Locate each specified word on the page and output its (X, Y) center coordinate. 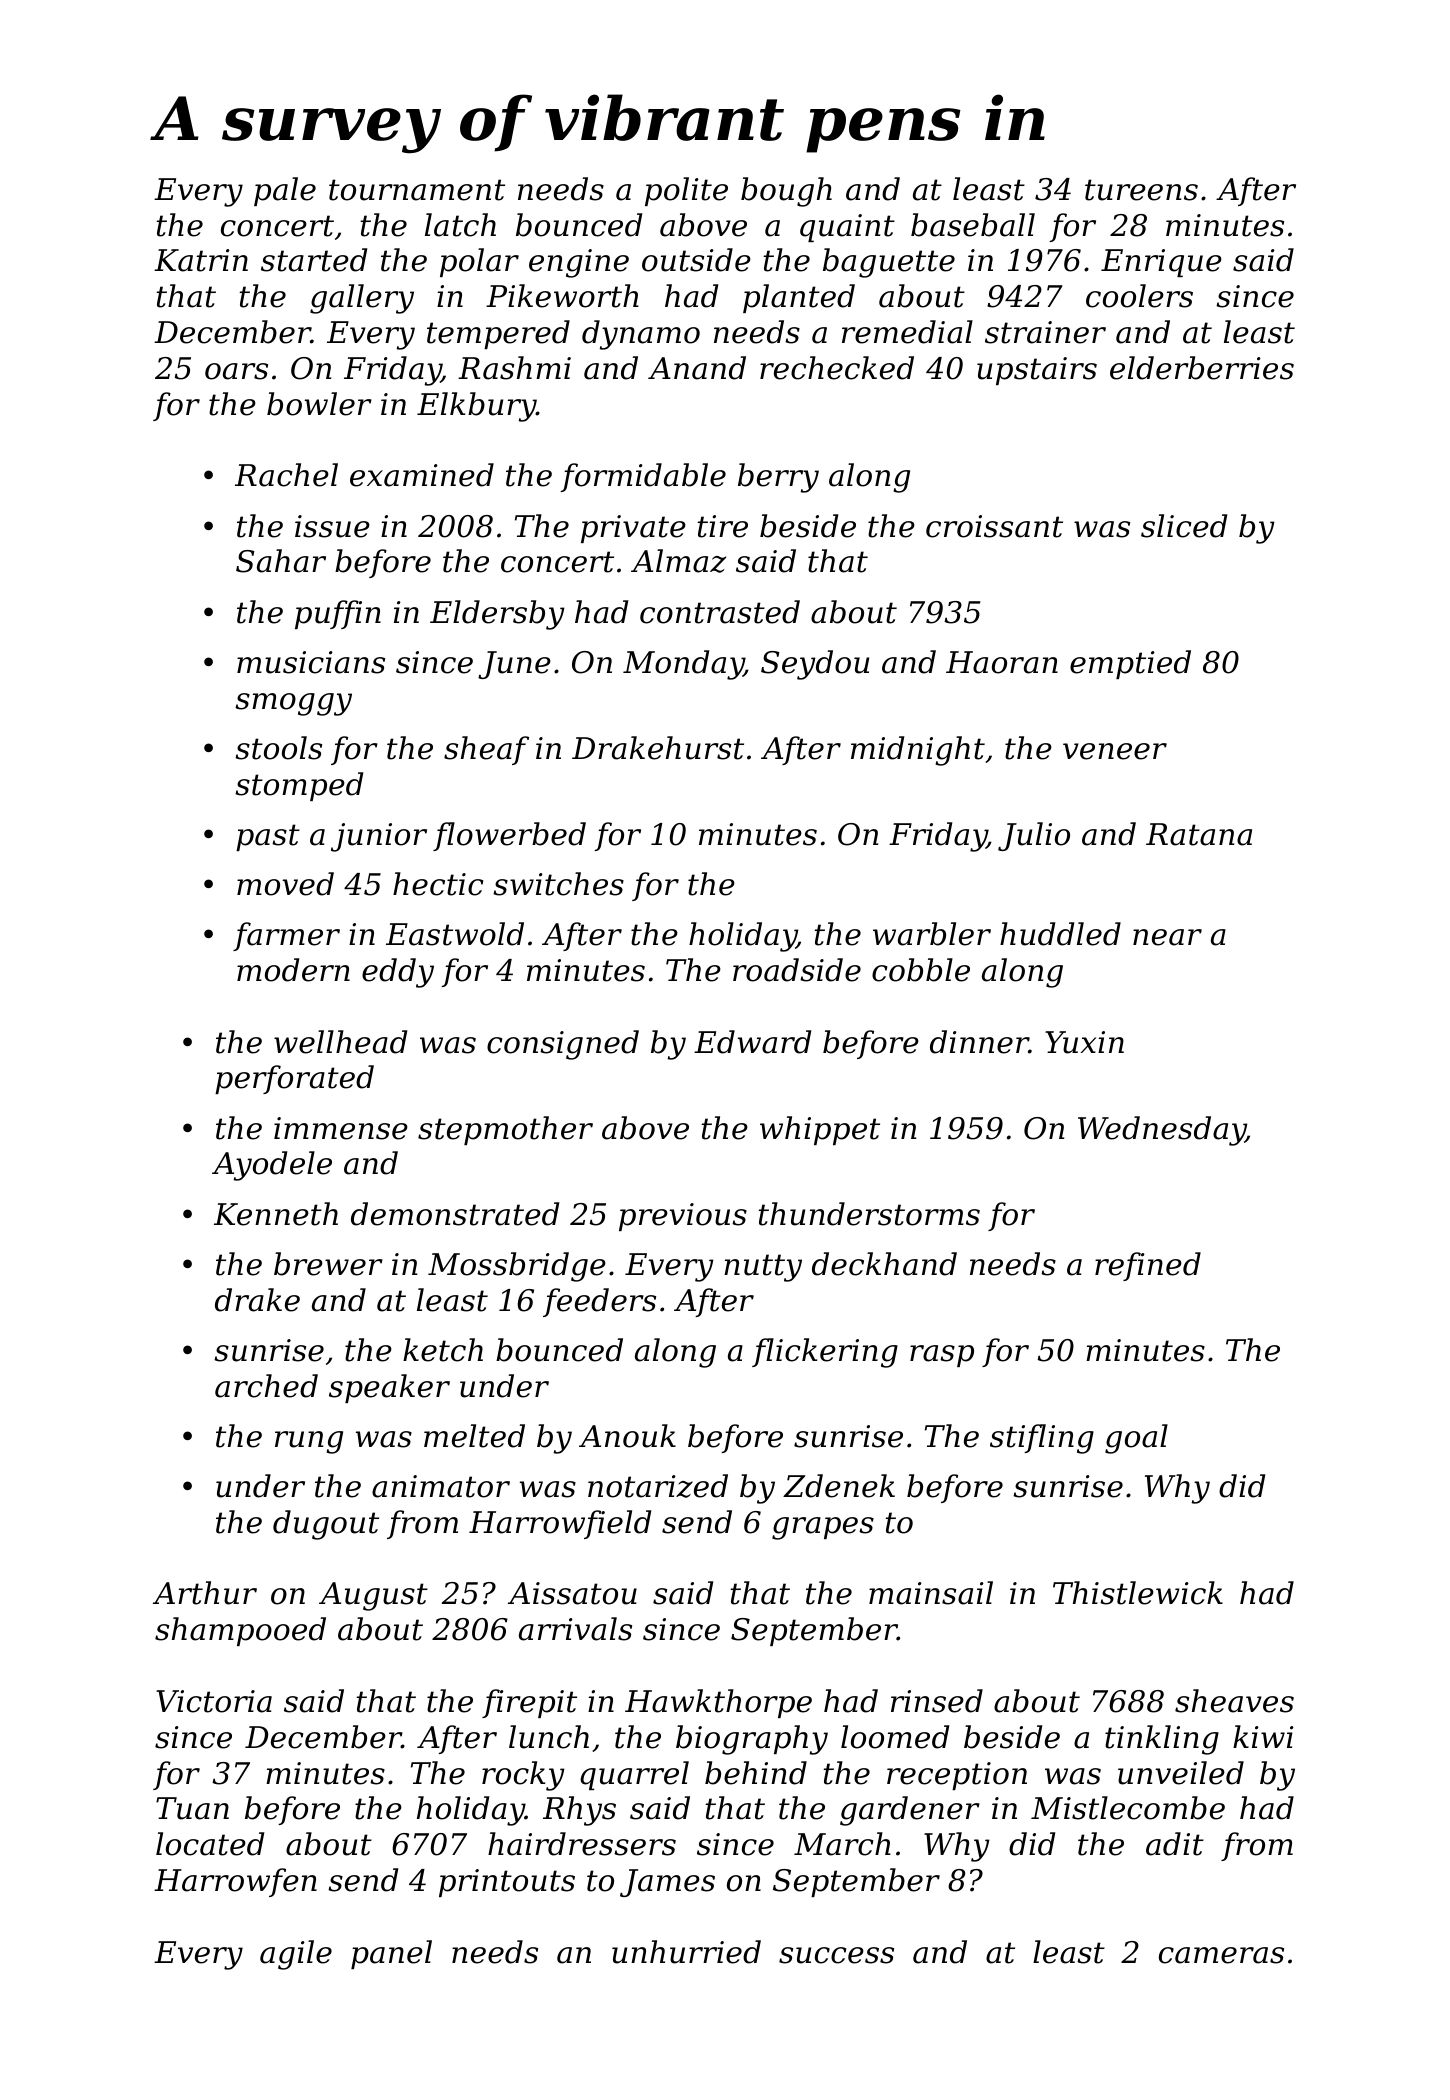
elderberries (1202, 368)
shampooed (240, 1631)
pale (285, 191)
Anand (697, 368)
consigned (563, 1045)
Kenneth (276, 1214)
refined (1148, 1266)
